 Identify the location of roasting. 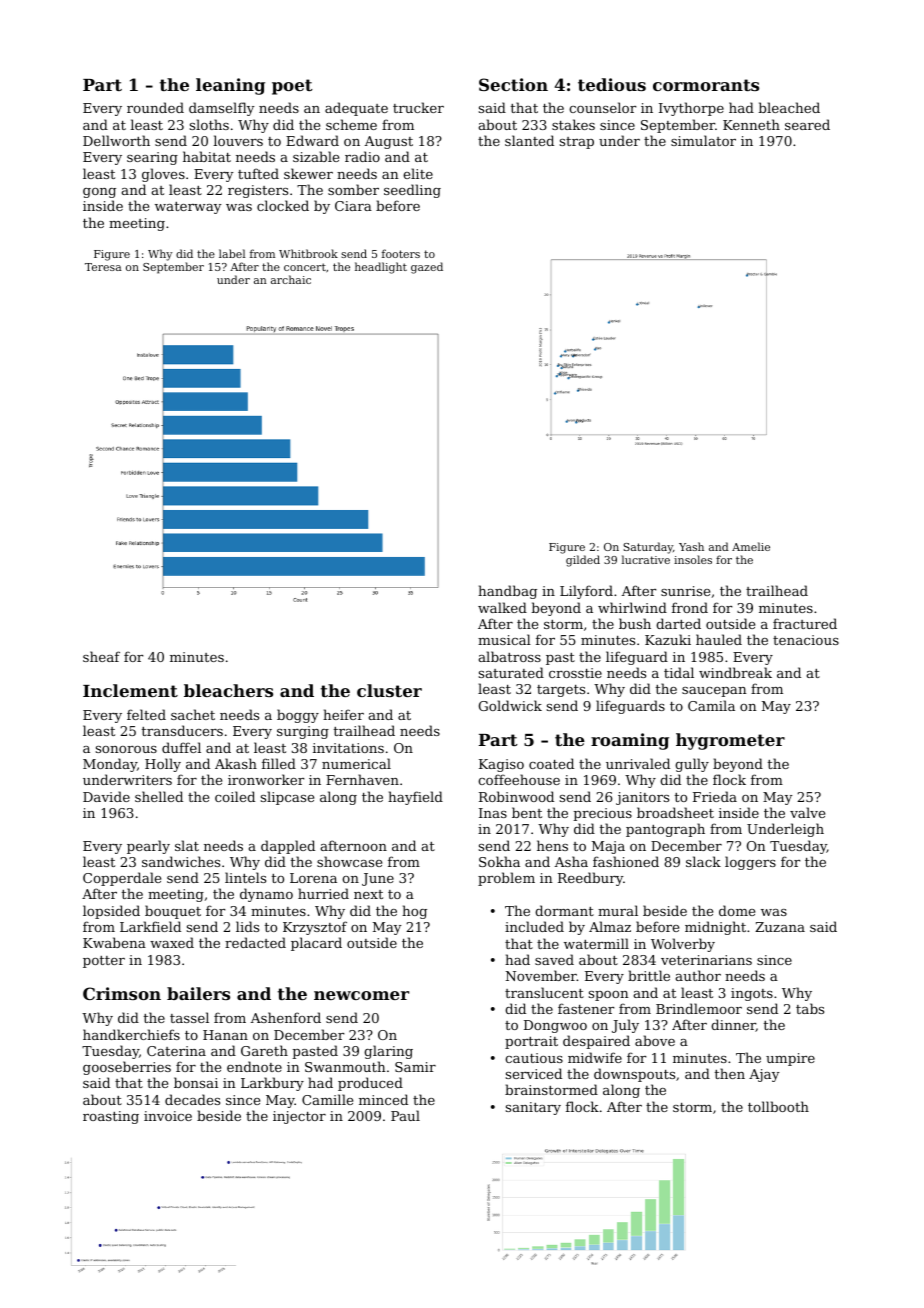
(111, 1117).
